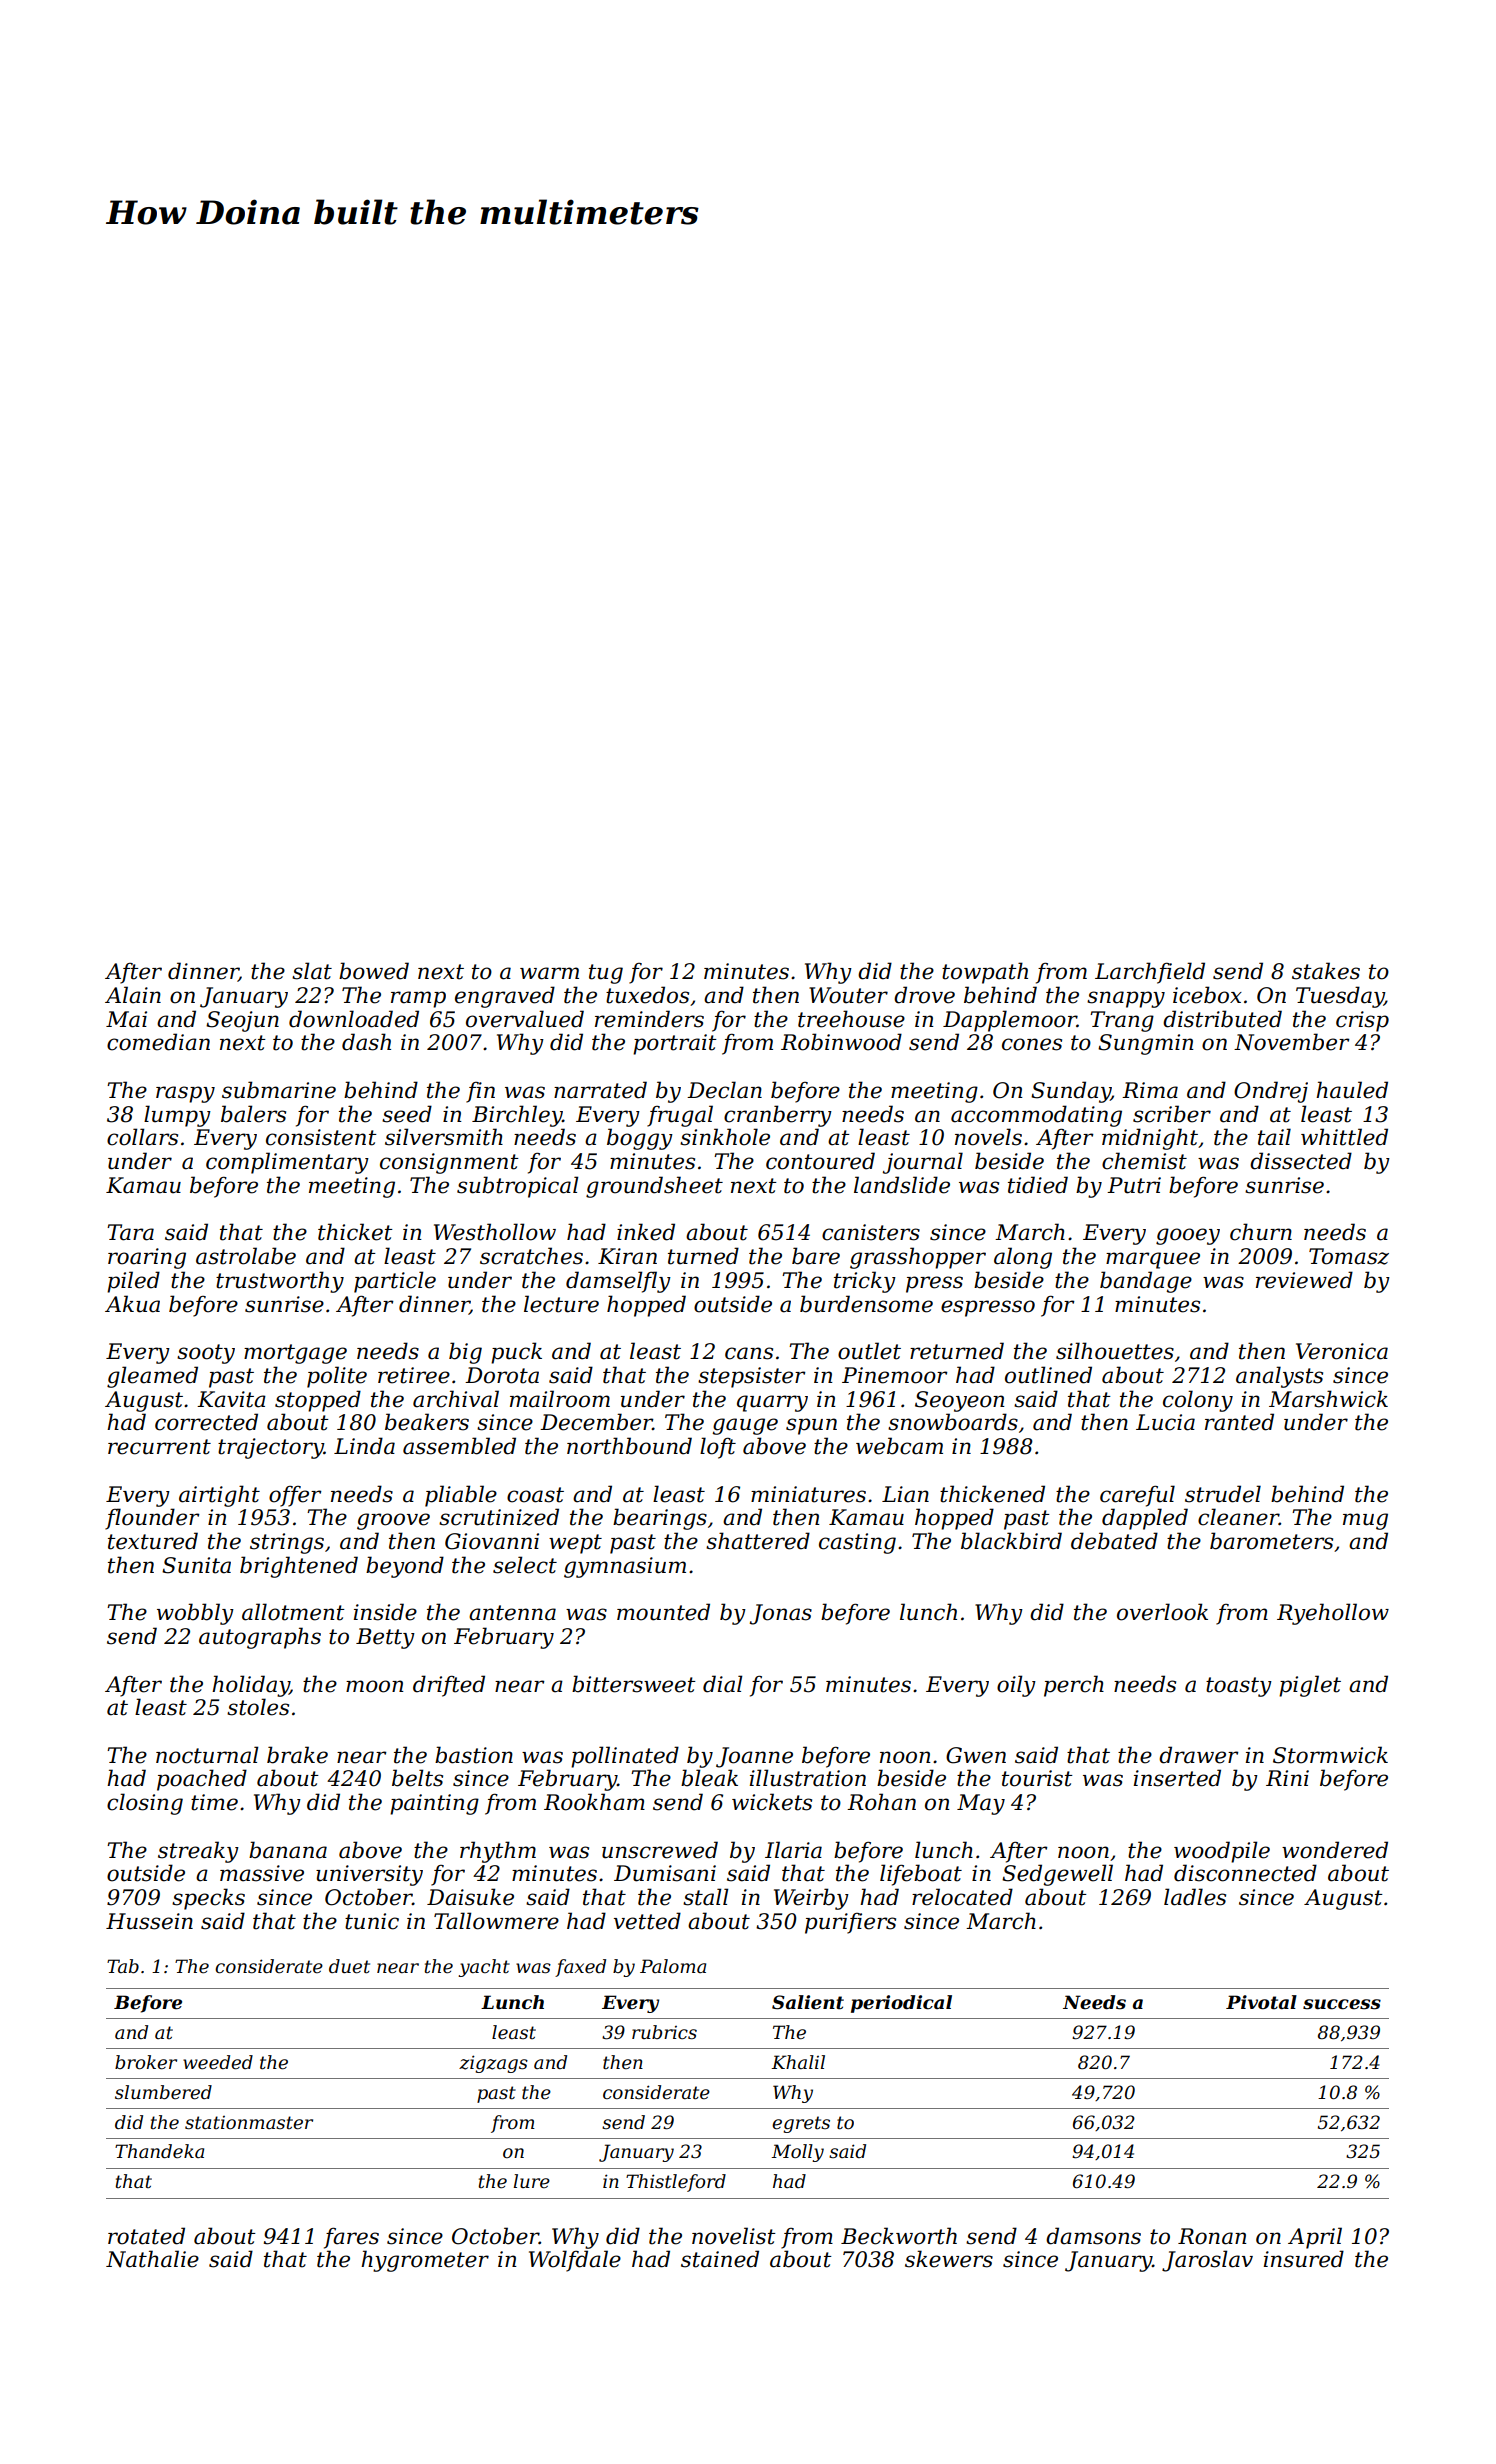  What do you see at coordinates (393, 1521) in the screenshot?
I see `groove` at bounding box center [393, 1521].
